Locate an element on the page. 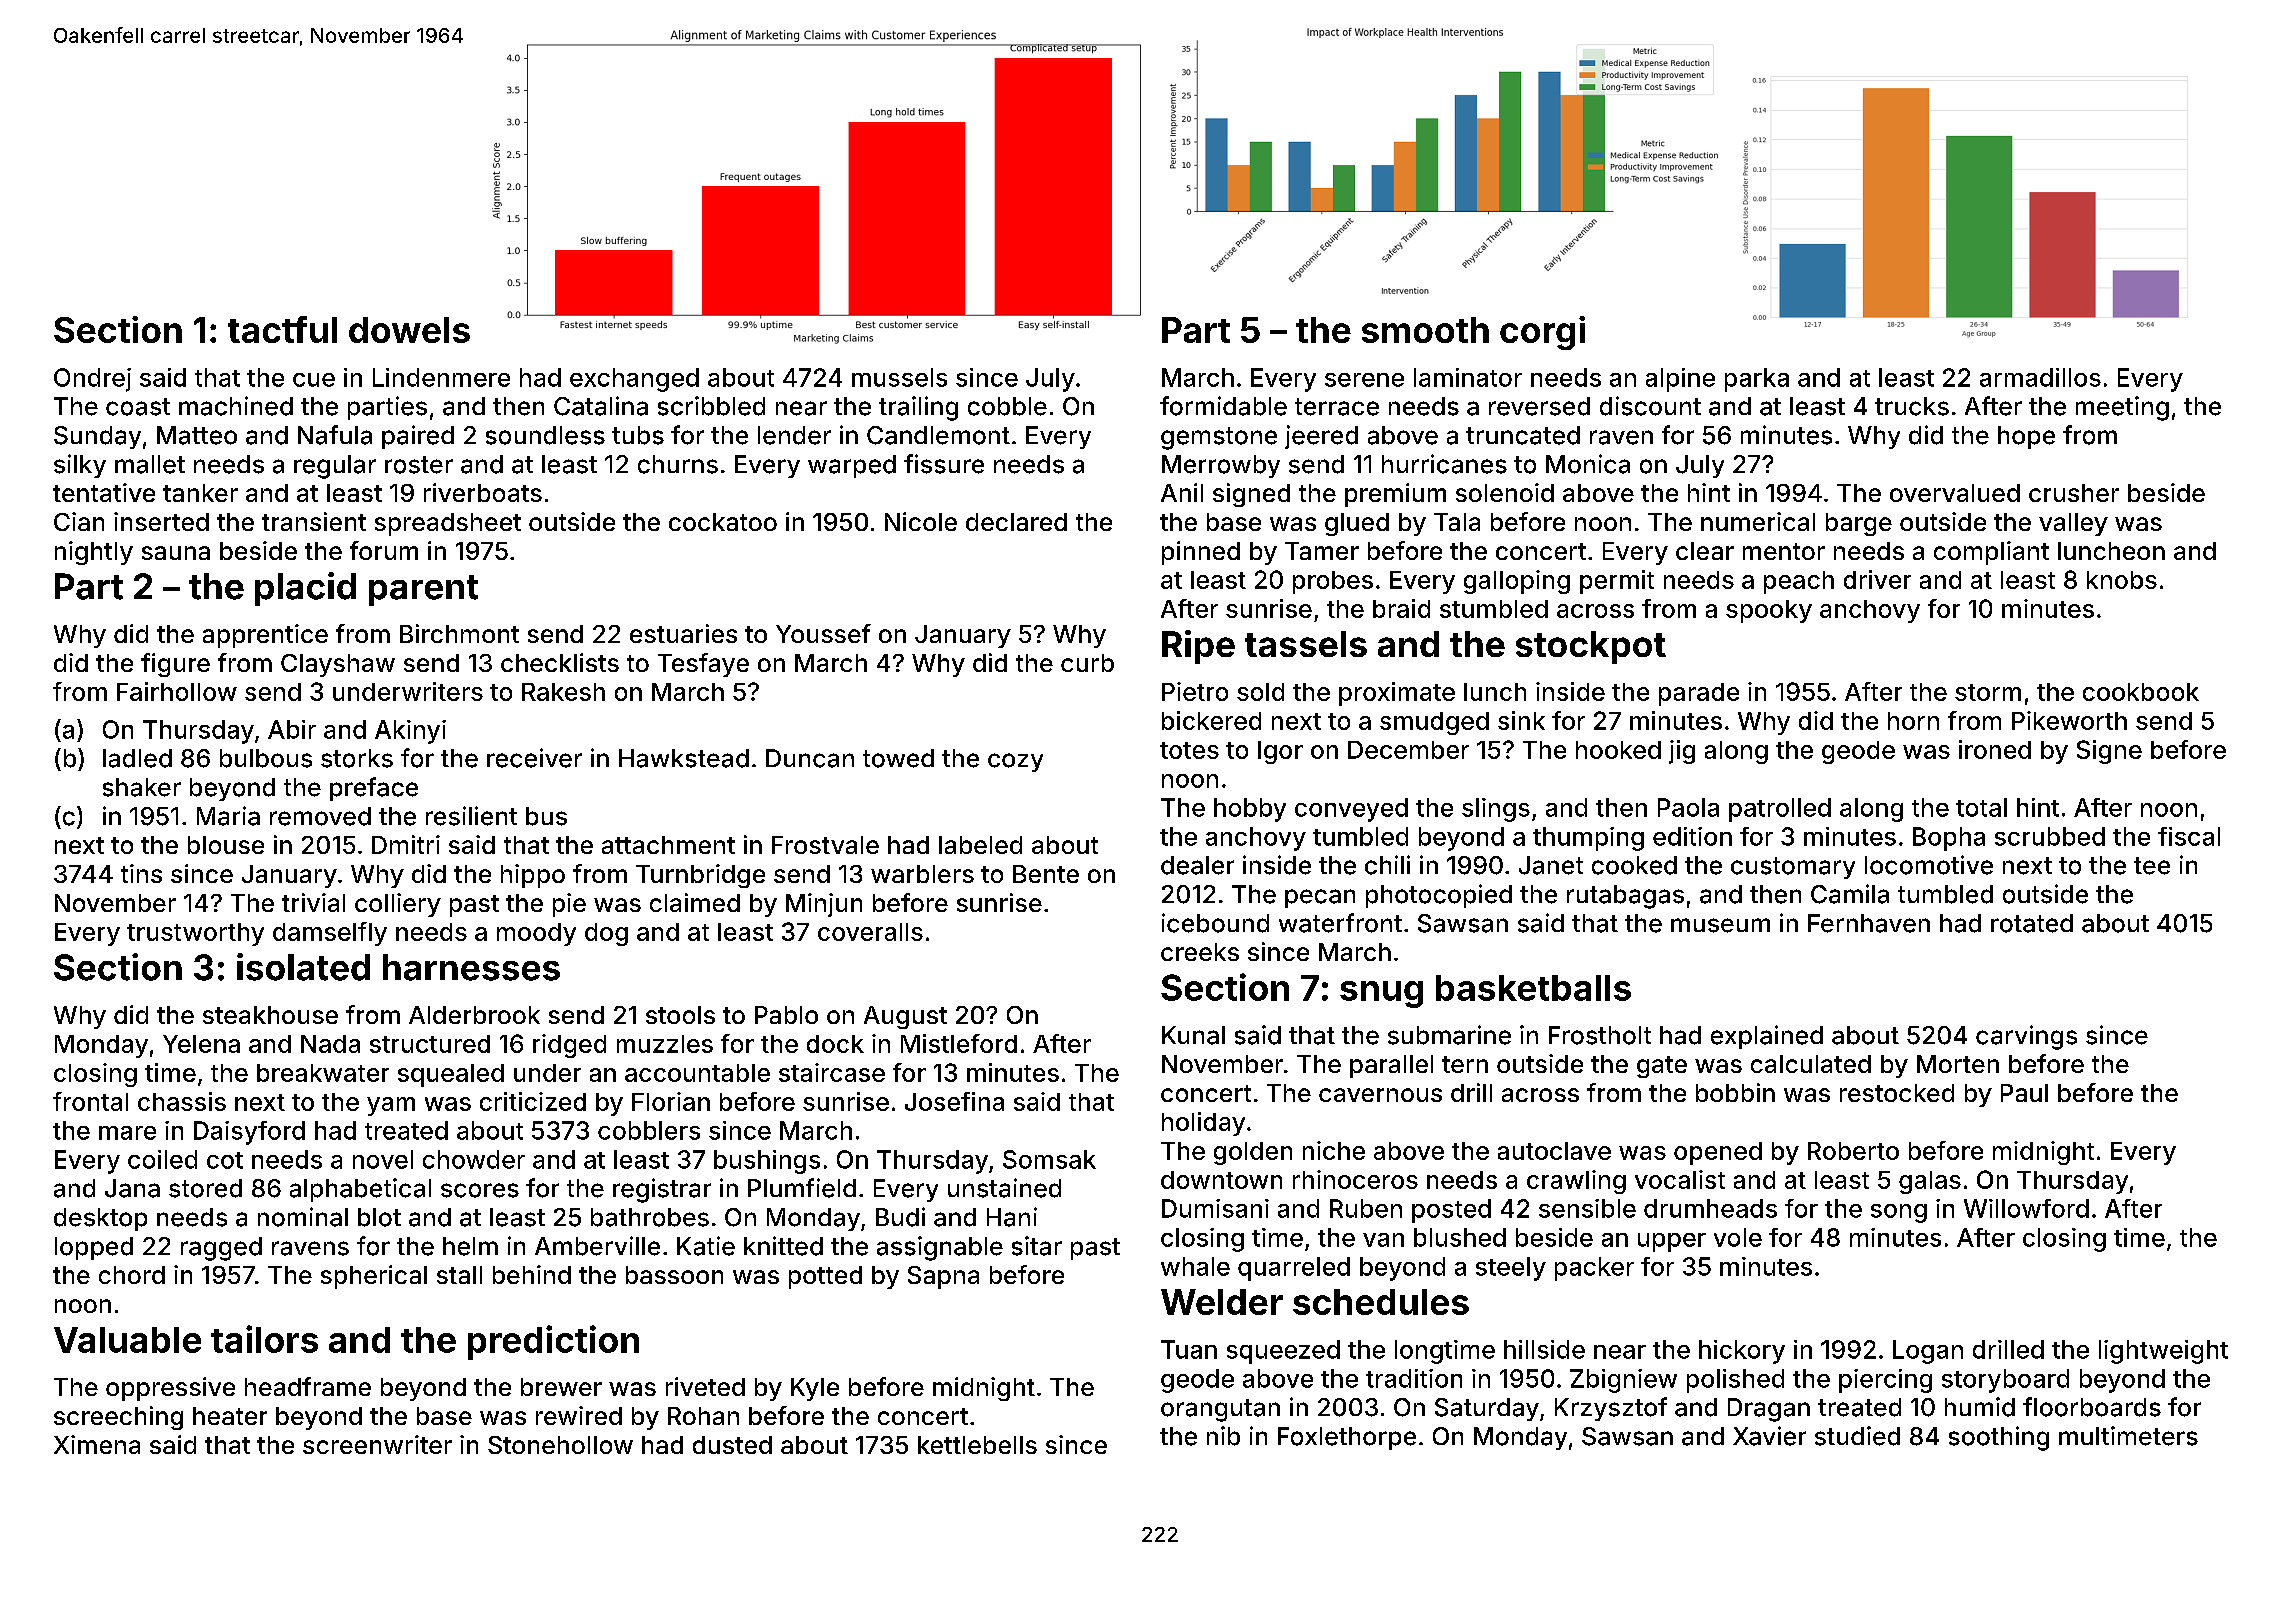 The width and height of the image is (2282, 1614). vole is located at coordinates (1738, 1237).
